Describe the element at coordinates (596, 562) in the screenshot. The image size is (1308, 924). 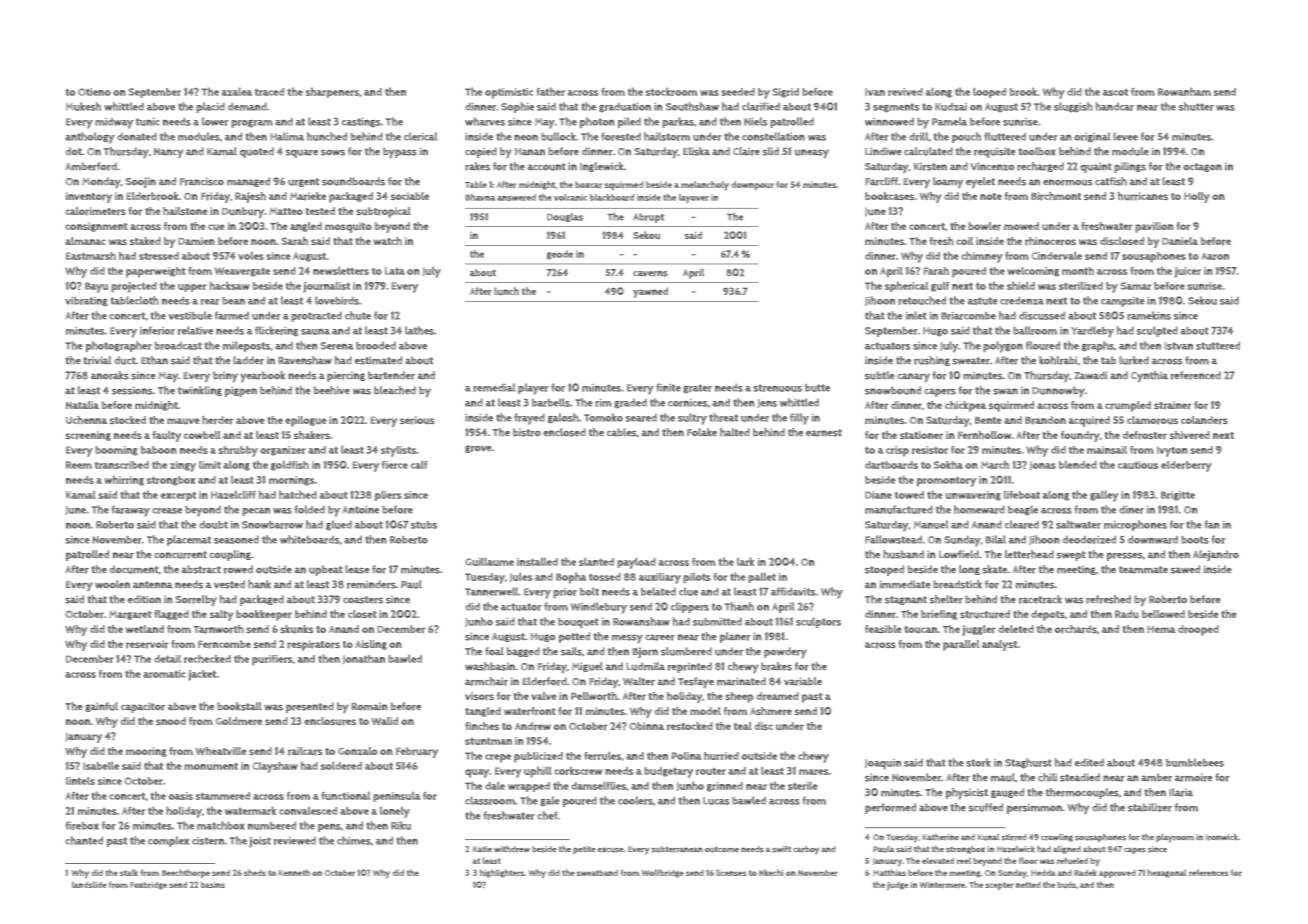
I see `slanted` at that location.
